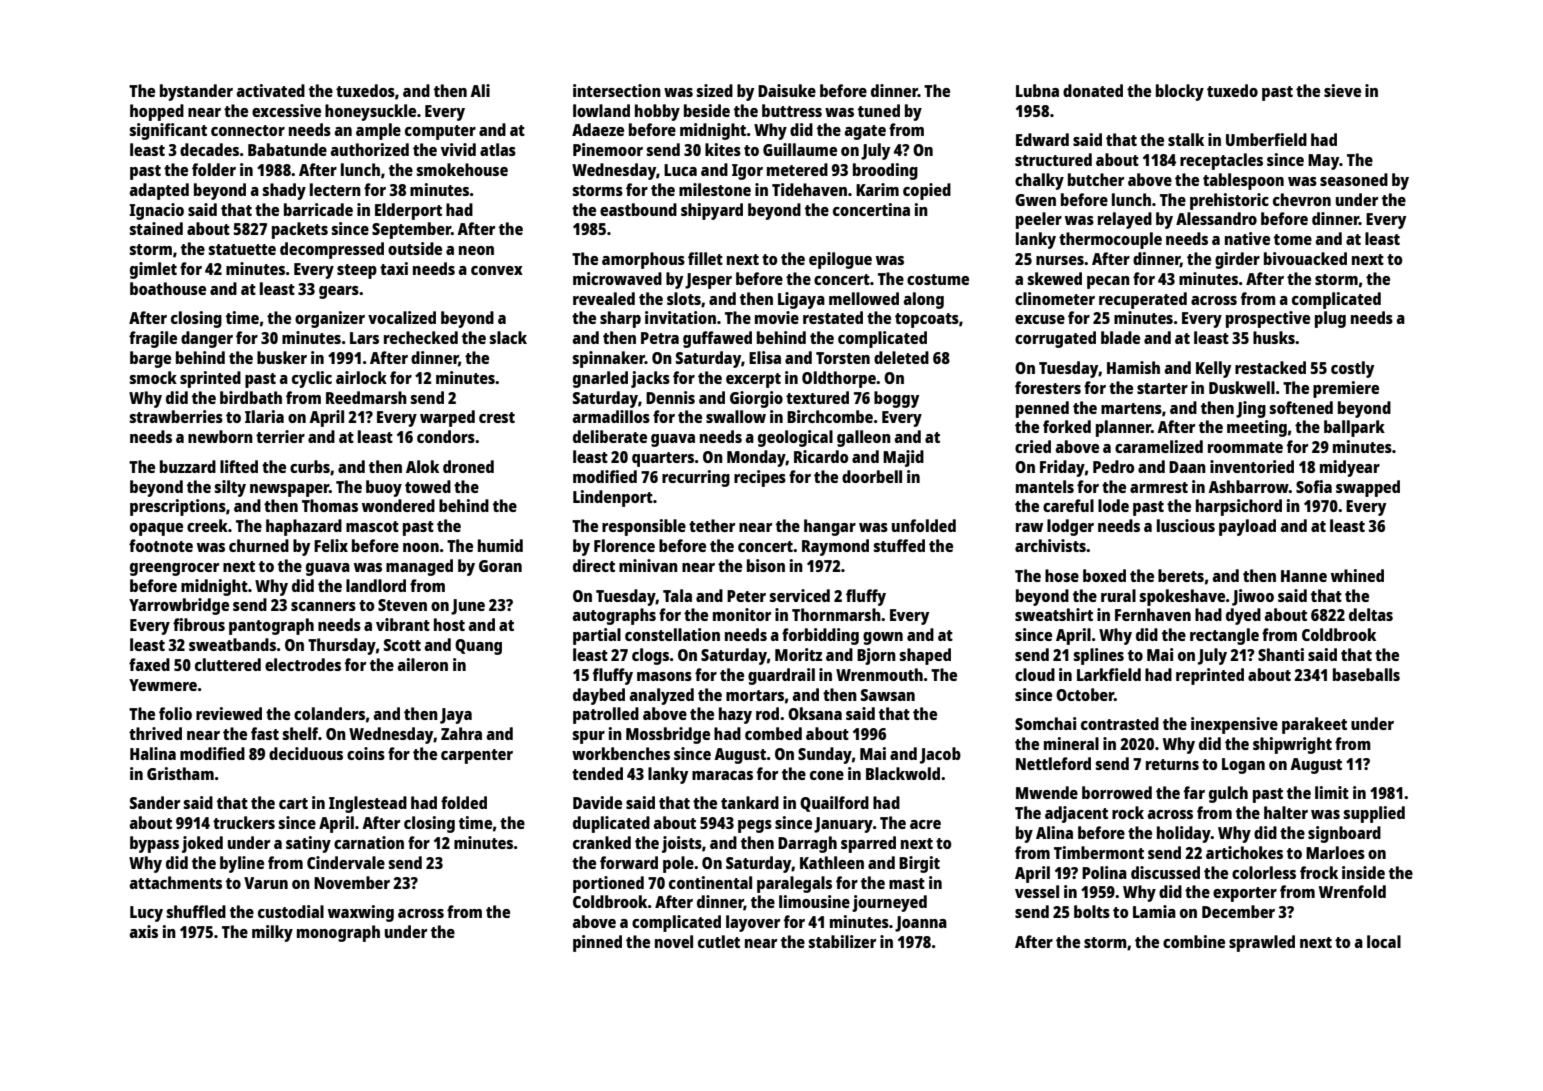  I want to click on Florence, so click(624, 545).
